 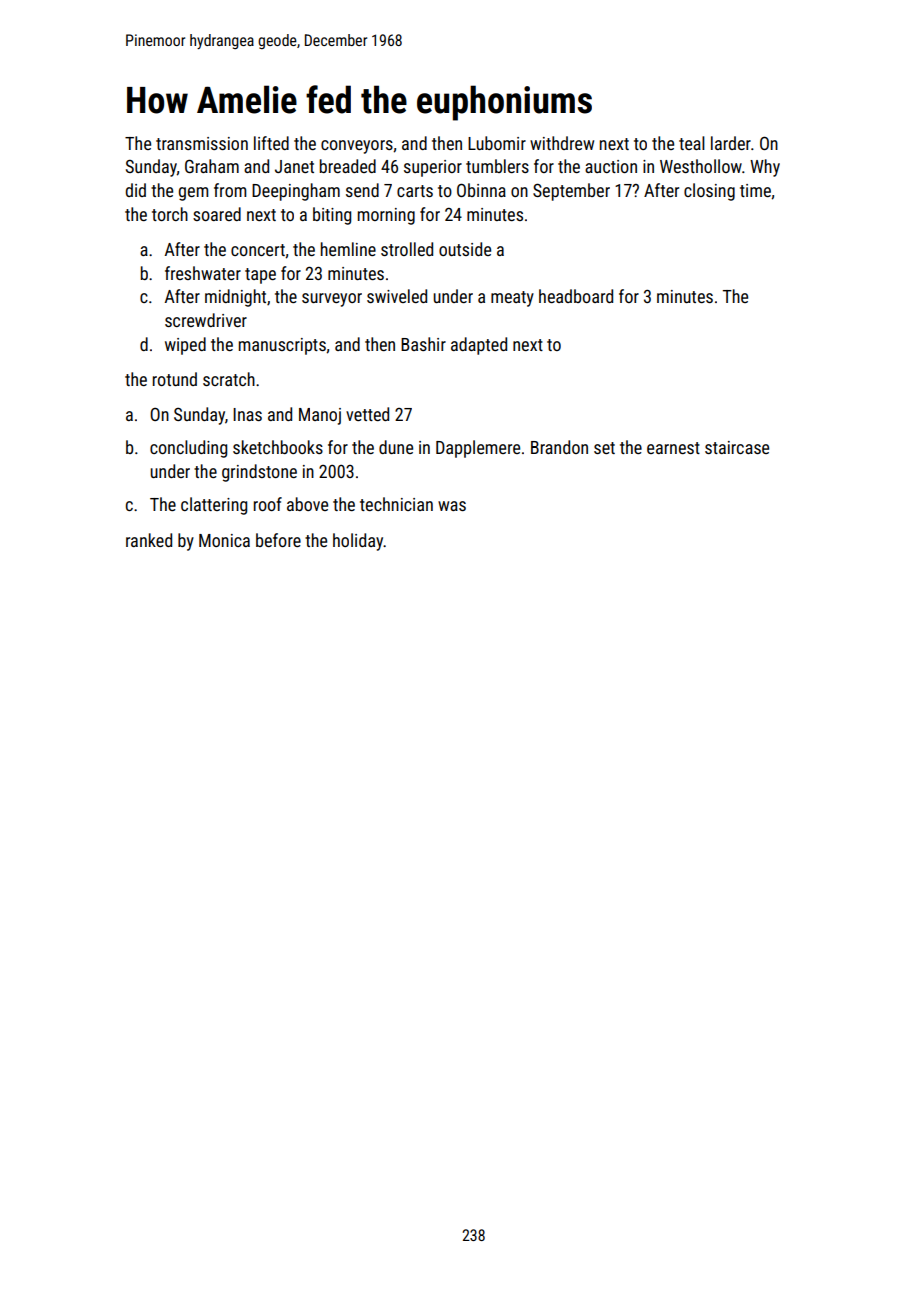 I want to click on outside, so click(x=465, y=249).
